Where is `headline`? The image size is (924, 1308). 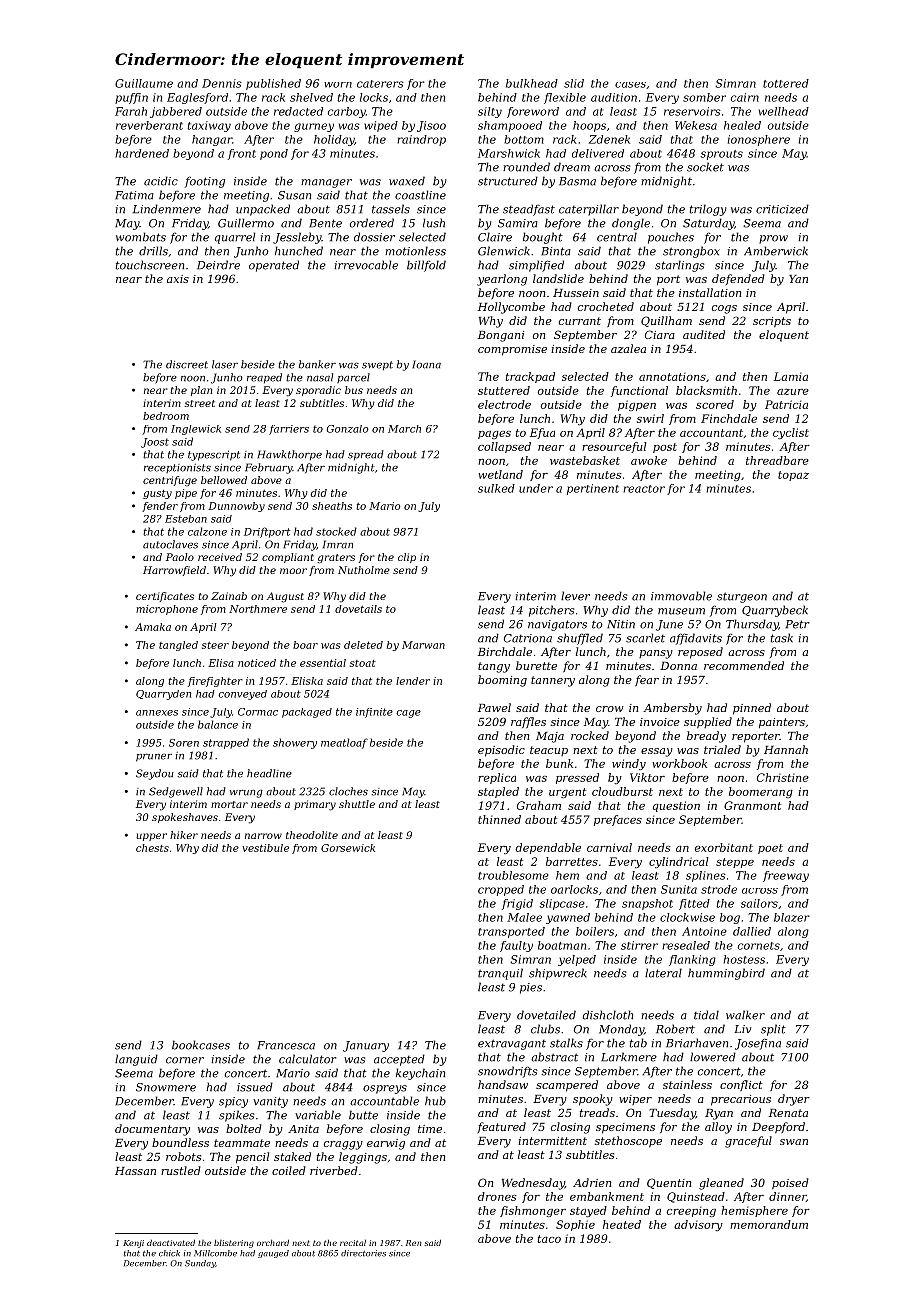
headline is located at coordinates (269, 773).
